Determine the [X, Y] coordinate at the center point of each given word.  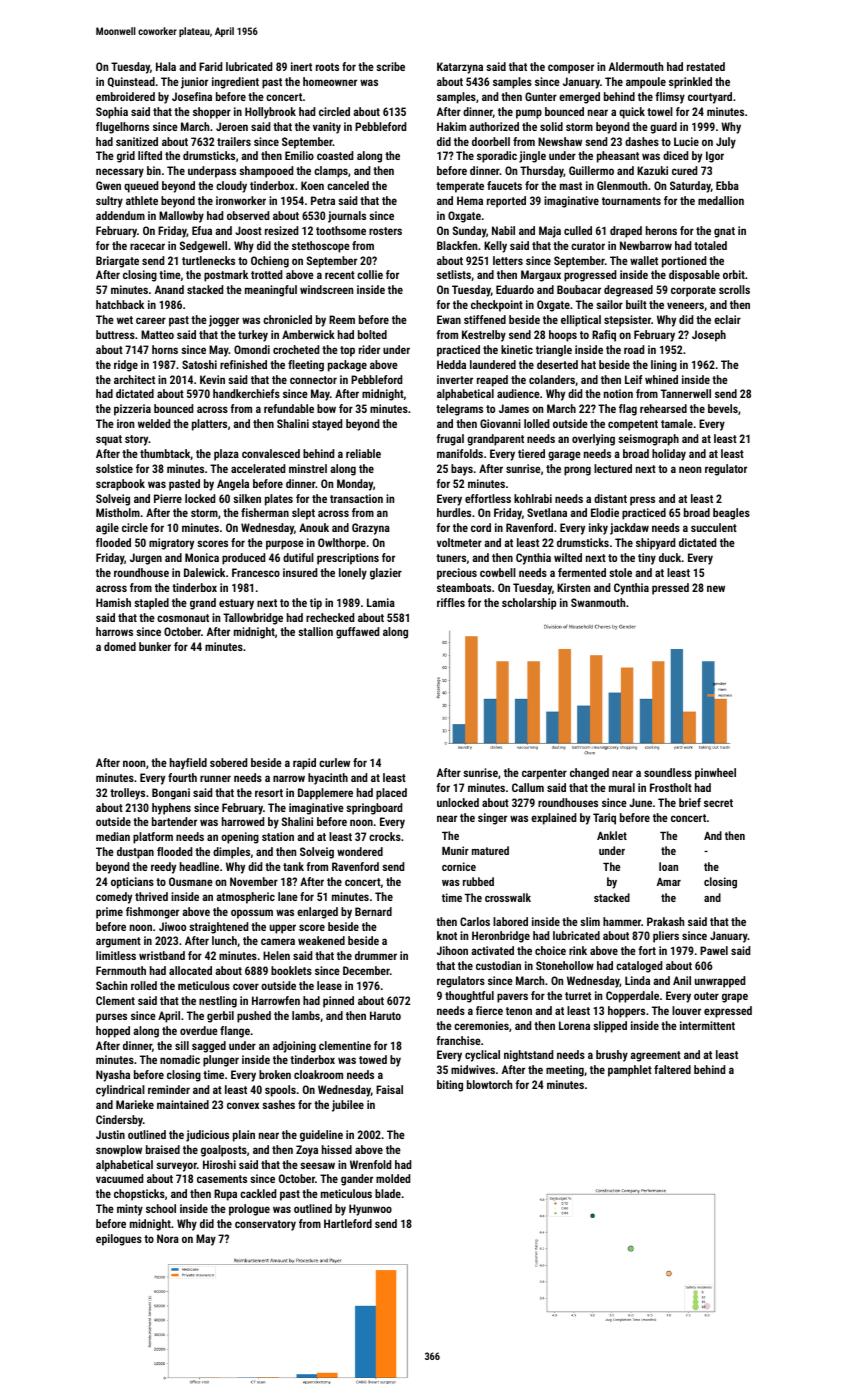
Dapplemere [325, 794]
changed [589, 774]
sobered [228, 762]
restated [706, 66]
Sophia [112, 113]
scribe [390, 66]
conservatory [265, 1225]
